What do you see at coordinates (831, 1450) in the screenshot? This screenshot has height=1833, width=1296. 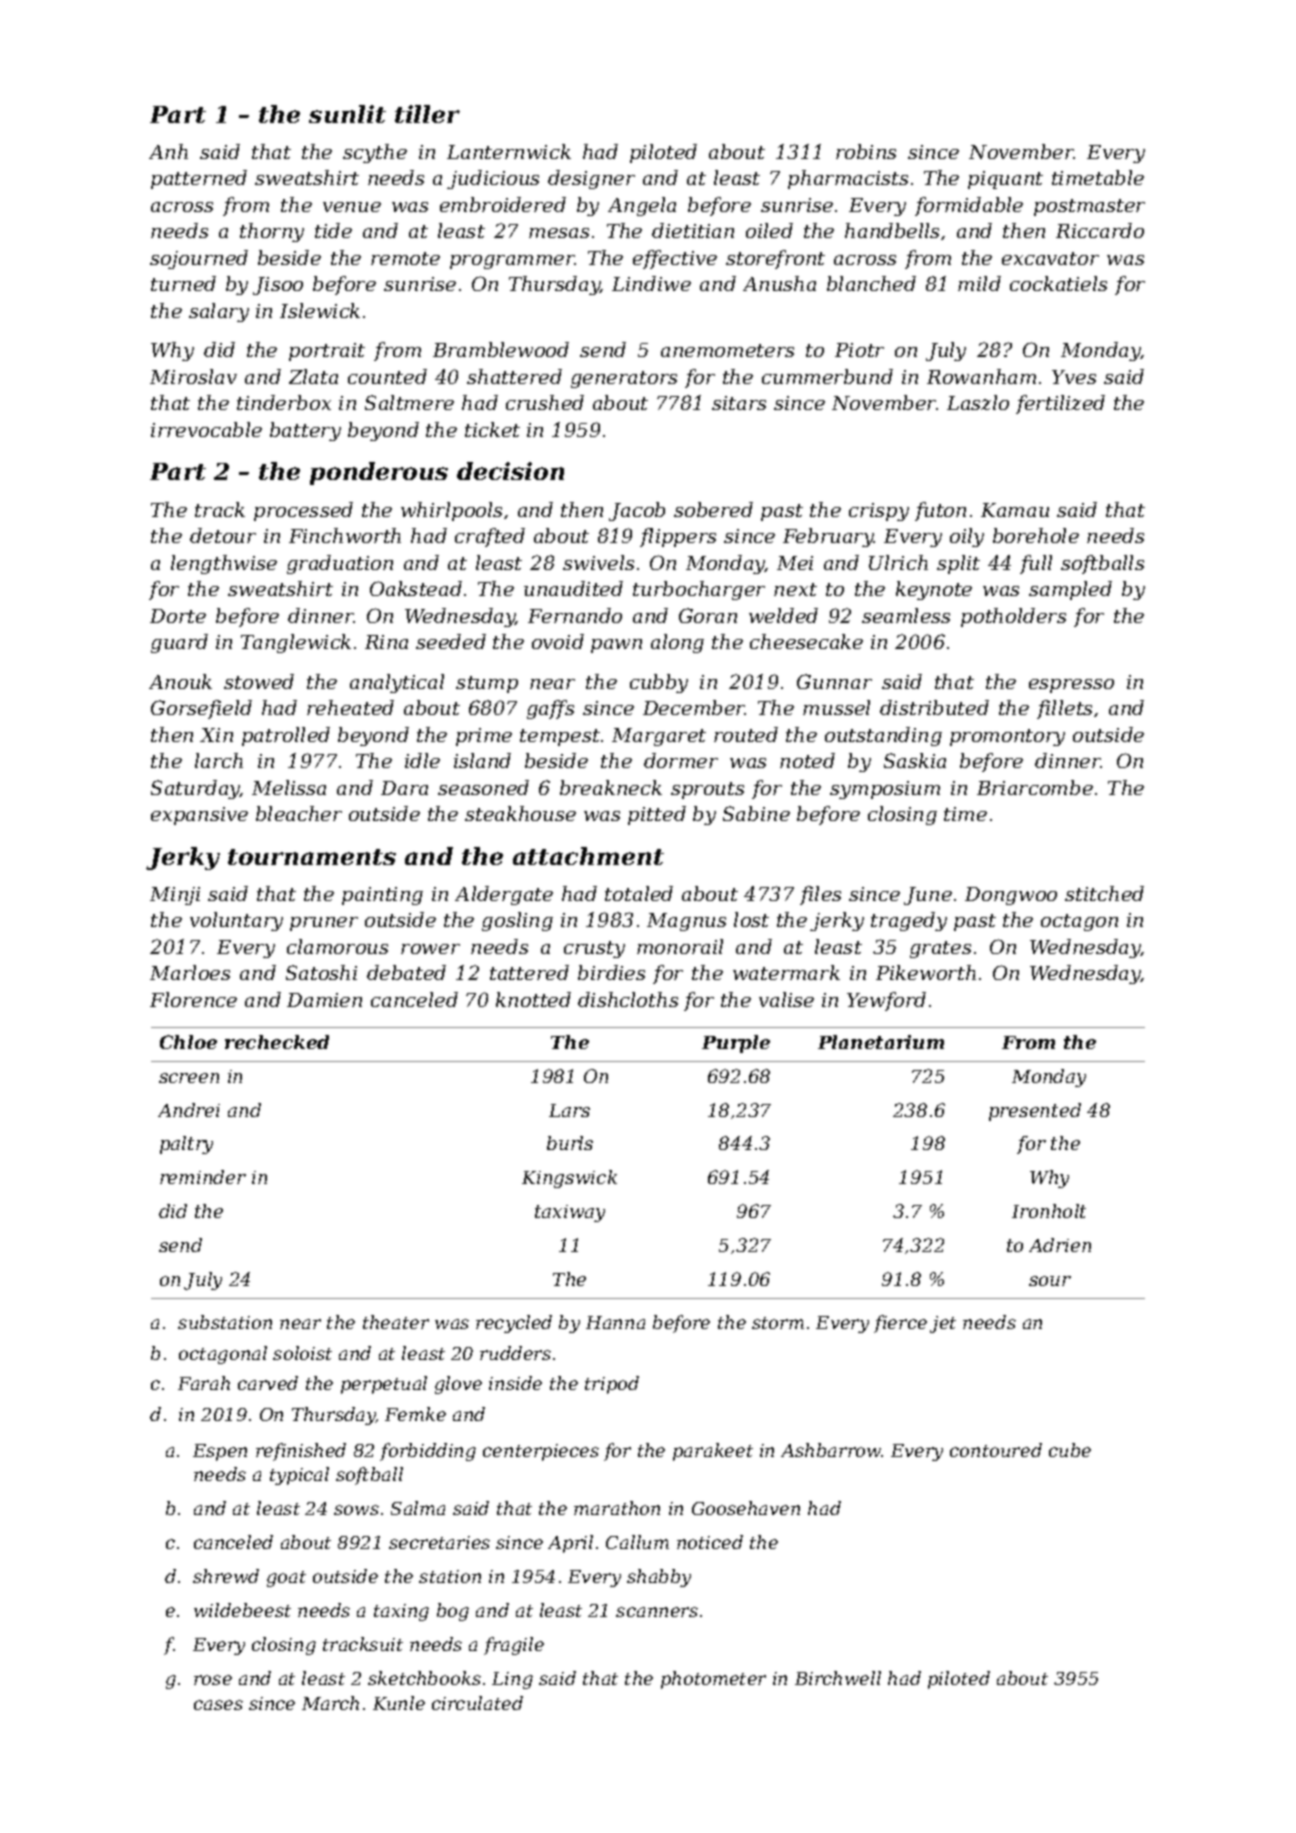 I see `Ashbarrow` at bounding box center [831, 1450].
